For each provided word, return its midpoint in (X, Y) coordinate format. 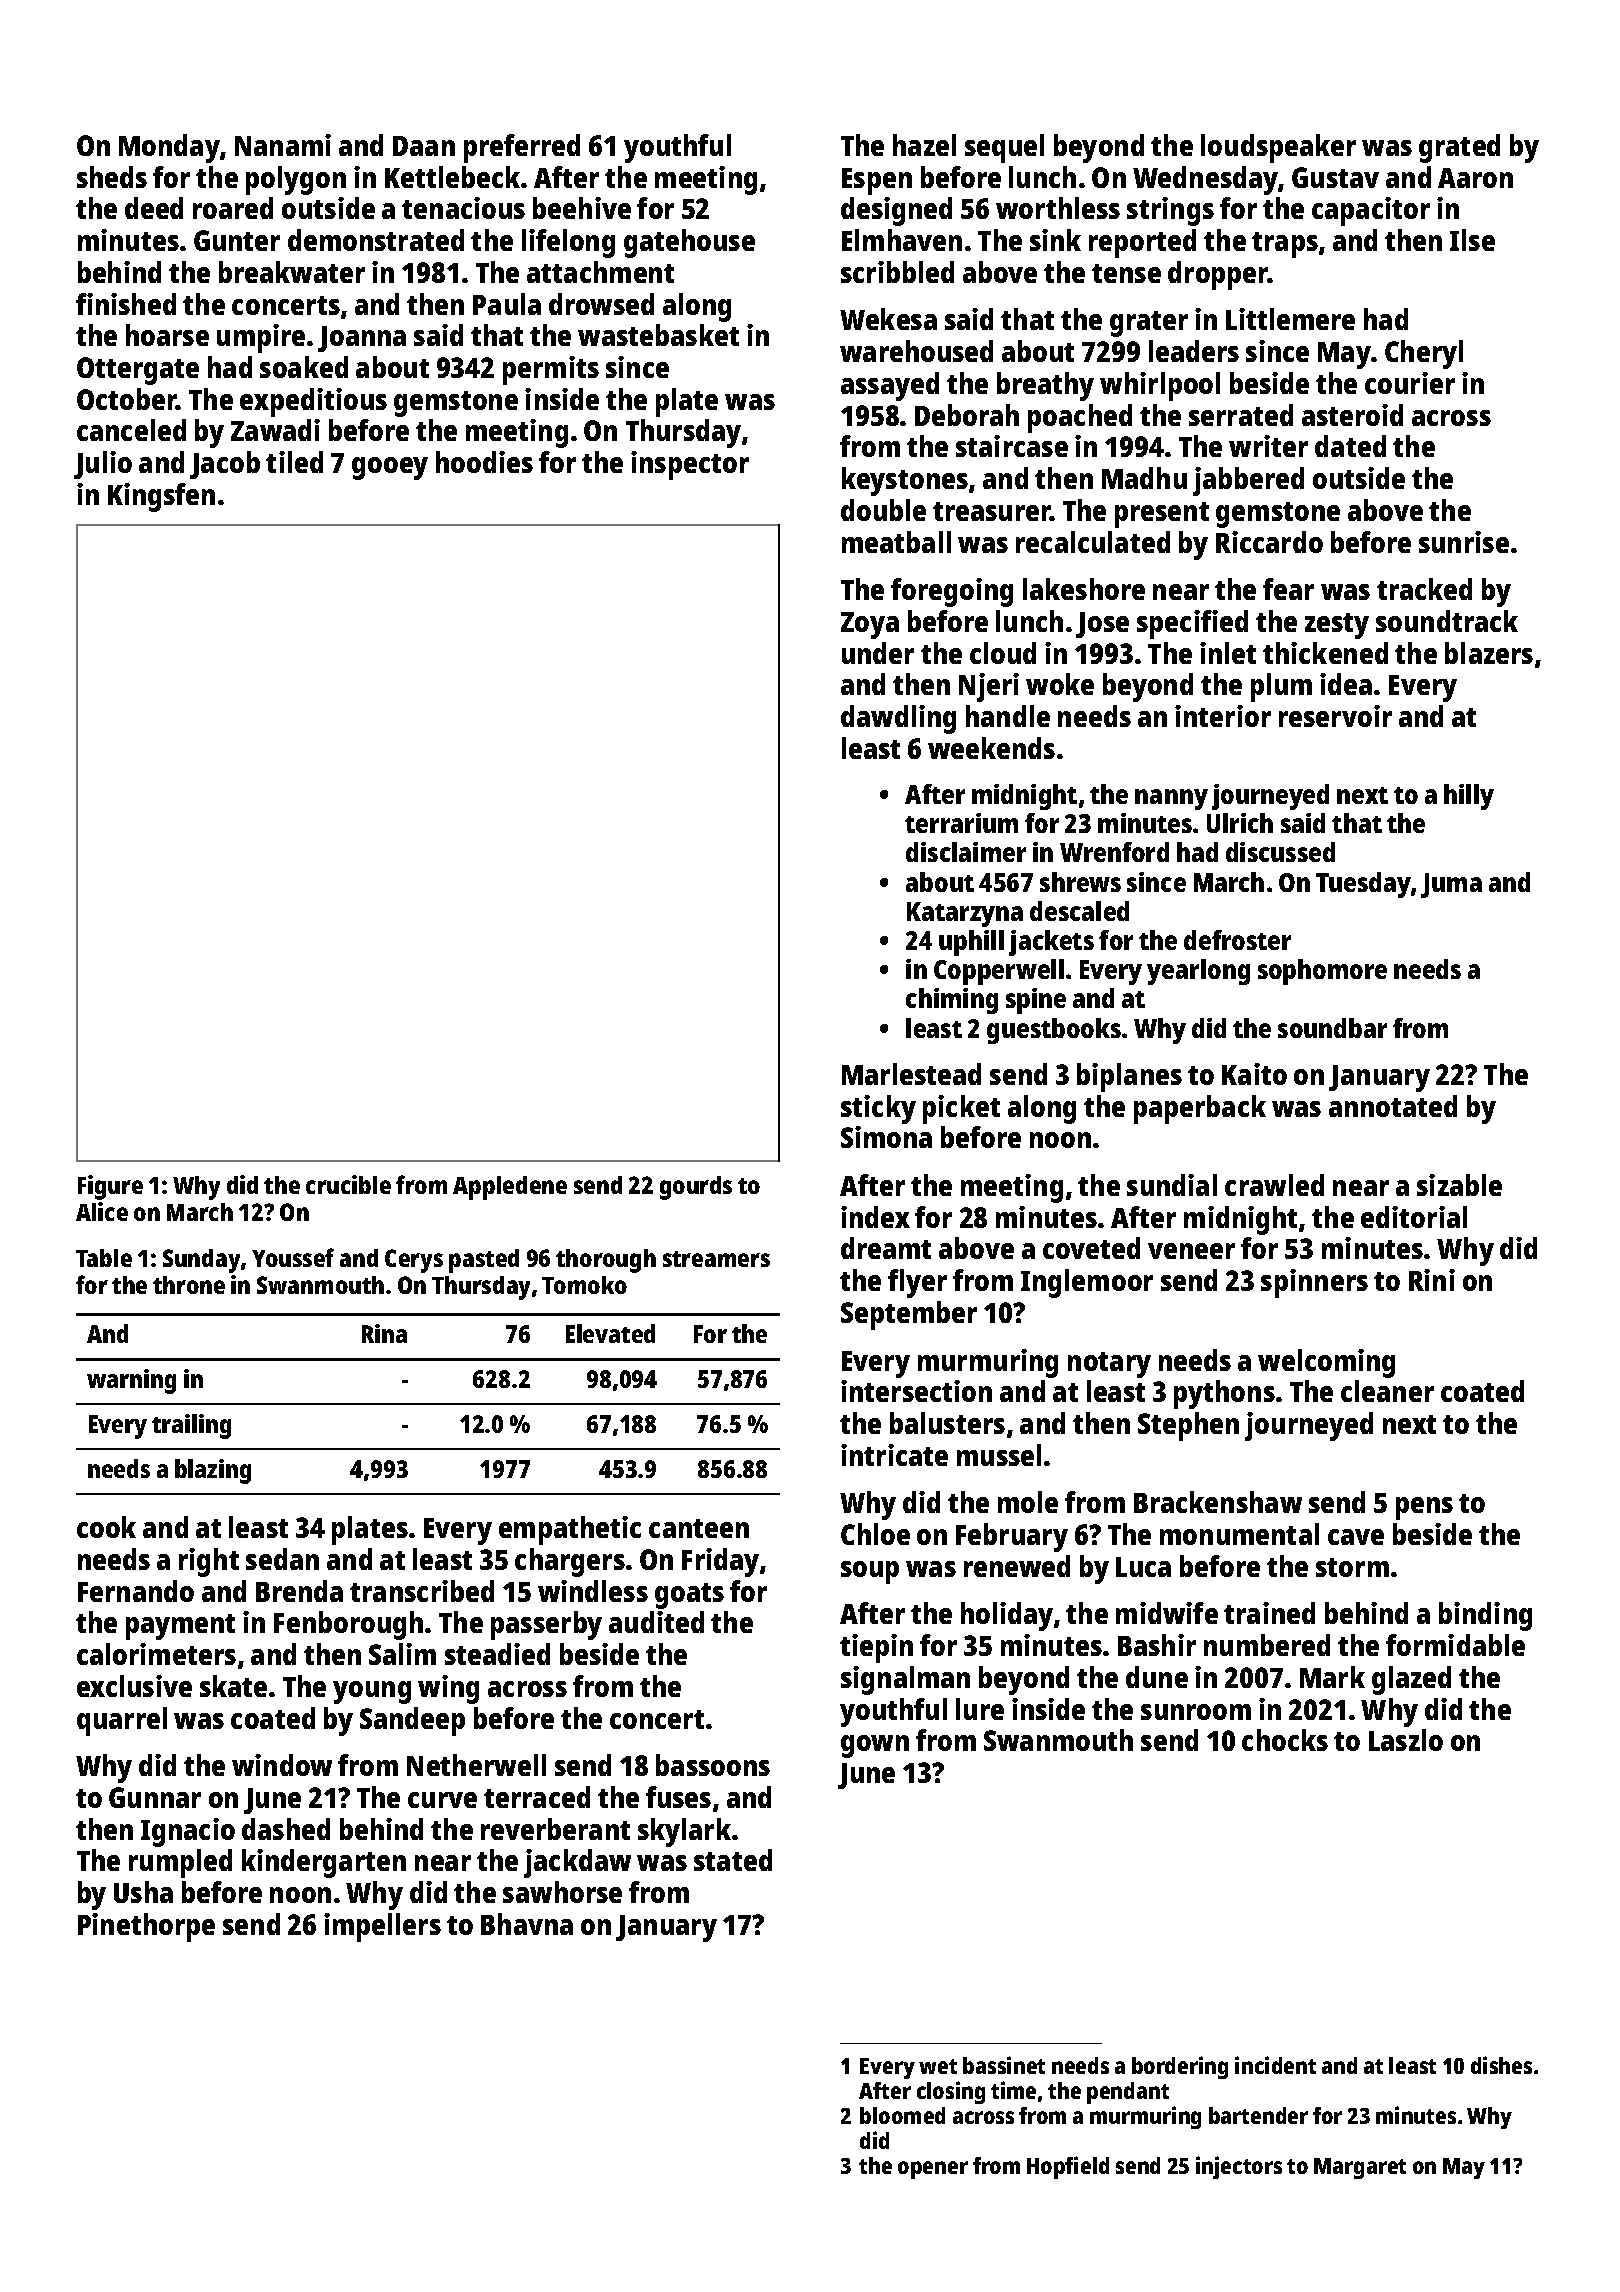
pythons (1224, 1394)
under (878, 653)
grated (1459, 148)
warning (131, 1381)
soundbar (1332, 1028)
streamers (716, 1259)
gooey (390, 468)
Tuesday (1363, 885)
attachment (600, 272)
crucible (348, 1184)
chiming (952, 1001)
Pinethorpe (146, 1927)
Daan (424, 146)
